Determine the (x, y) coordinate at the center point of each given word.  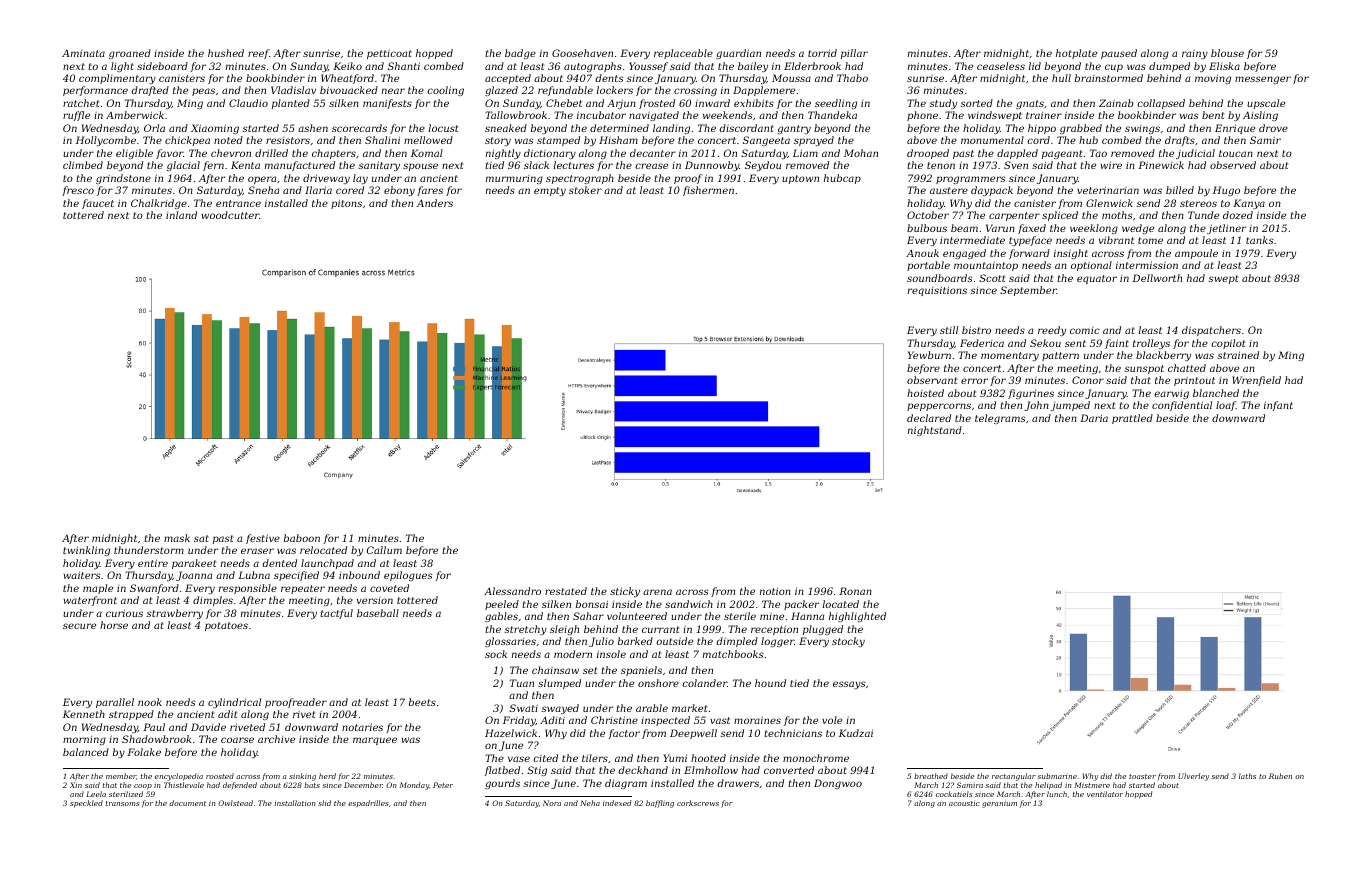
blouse (1227, 53)
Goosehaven (582, 53)
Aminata (83, 53)
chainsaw (555, 670)
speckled (86, 804)
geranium (999, 805)
